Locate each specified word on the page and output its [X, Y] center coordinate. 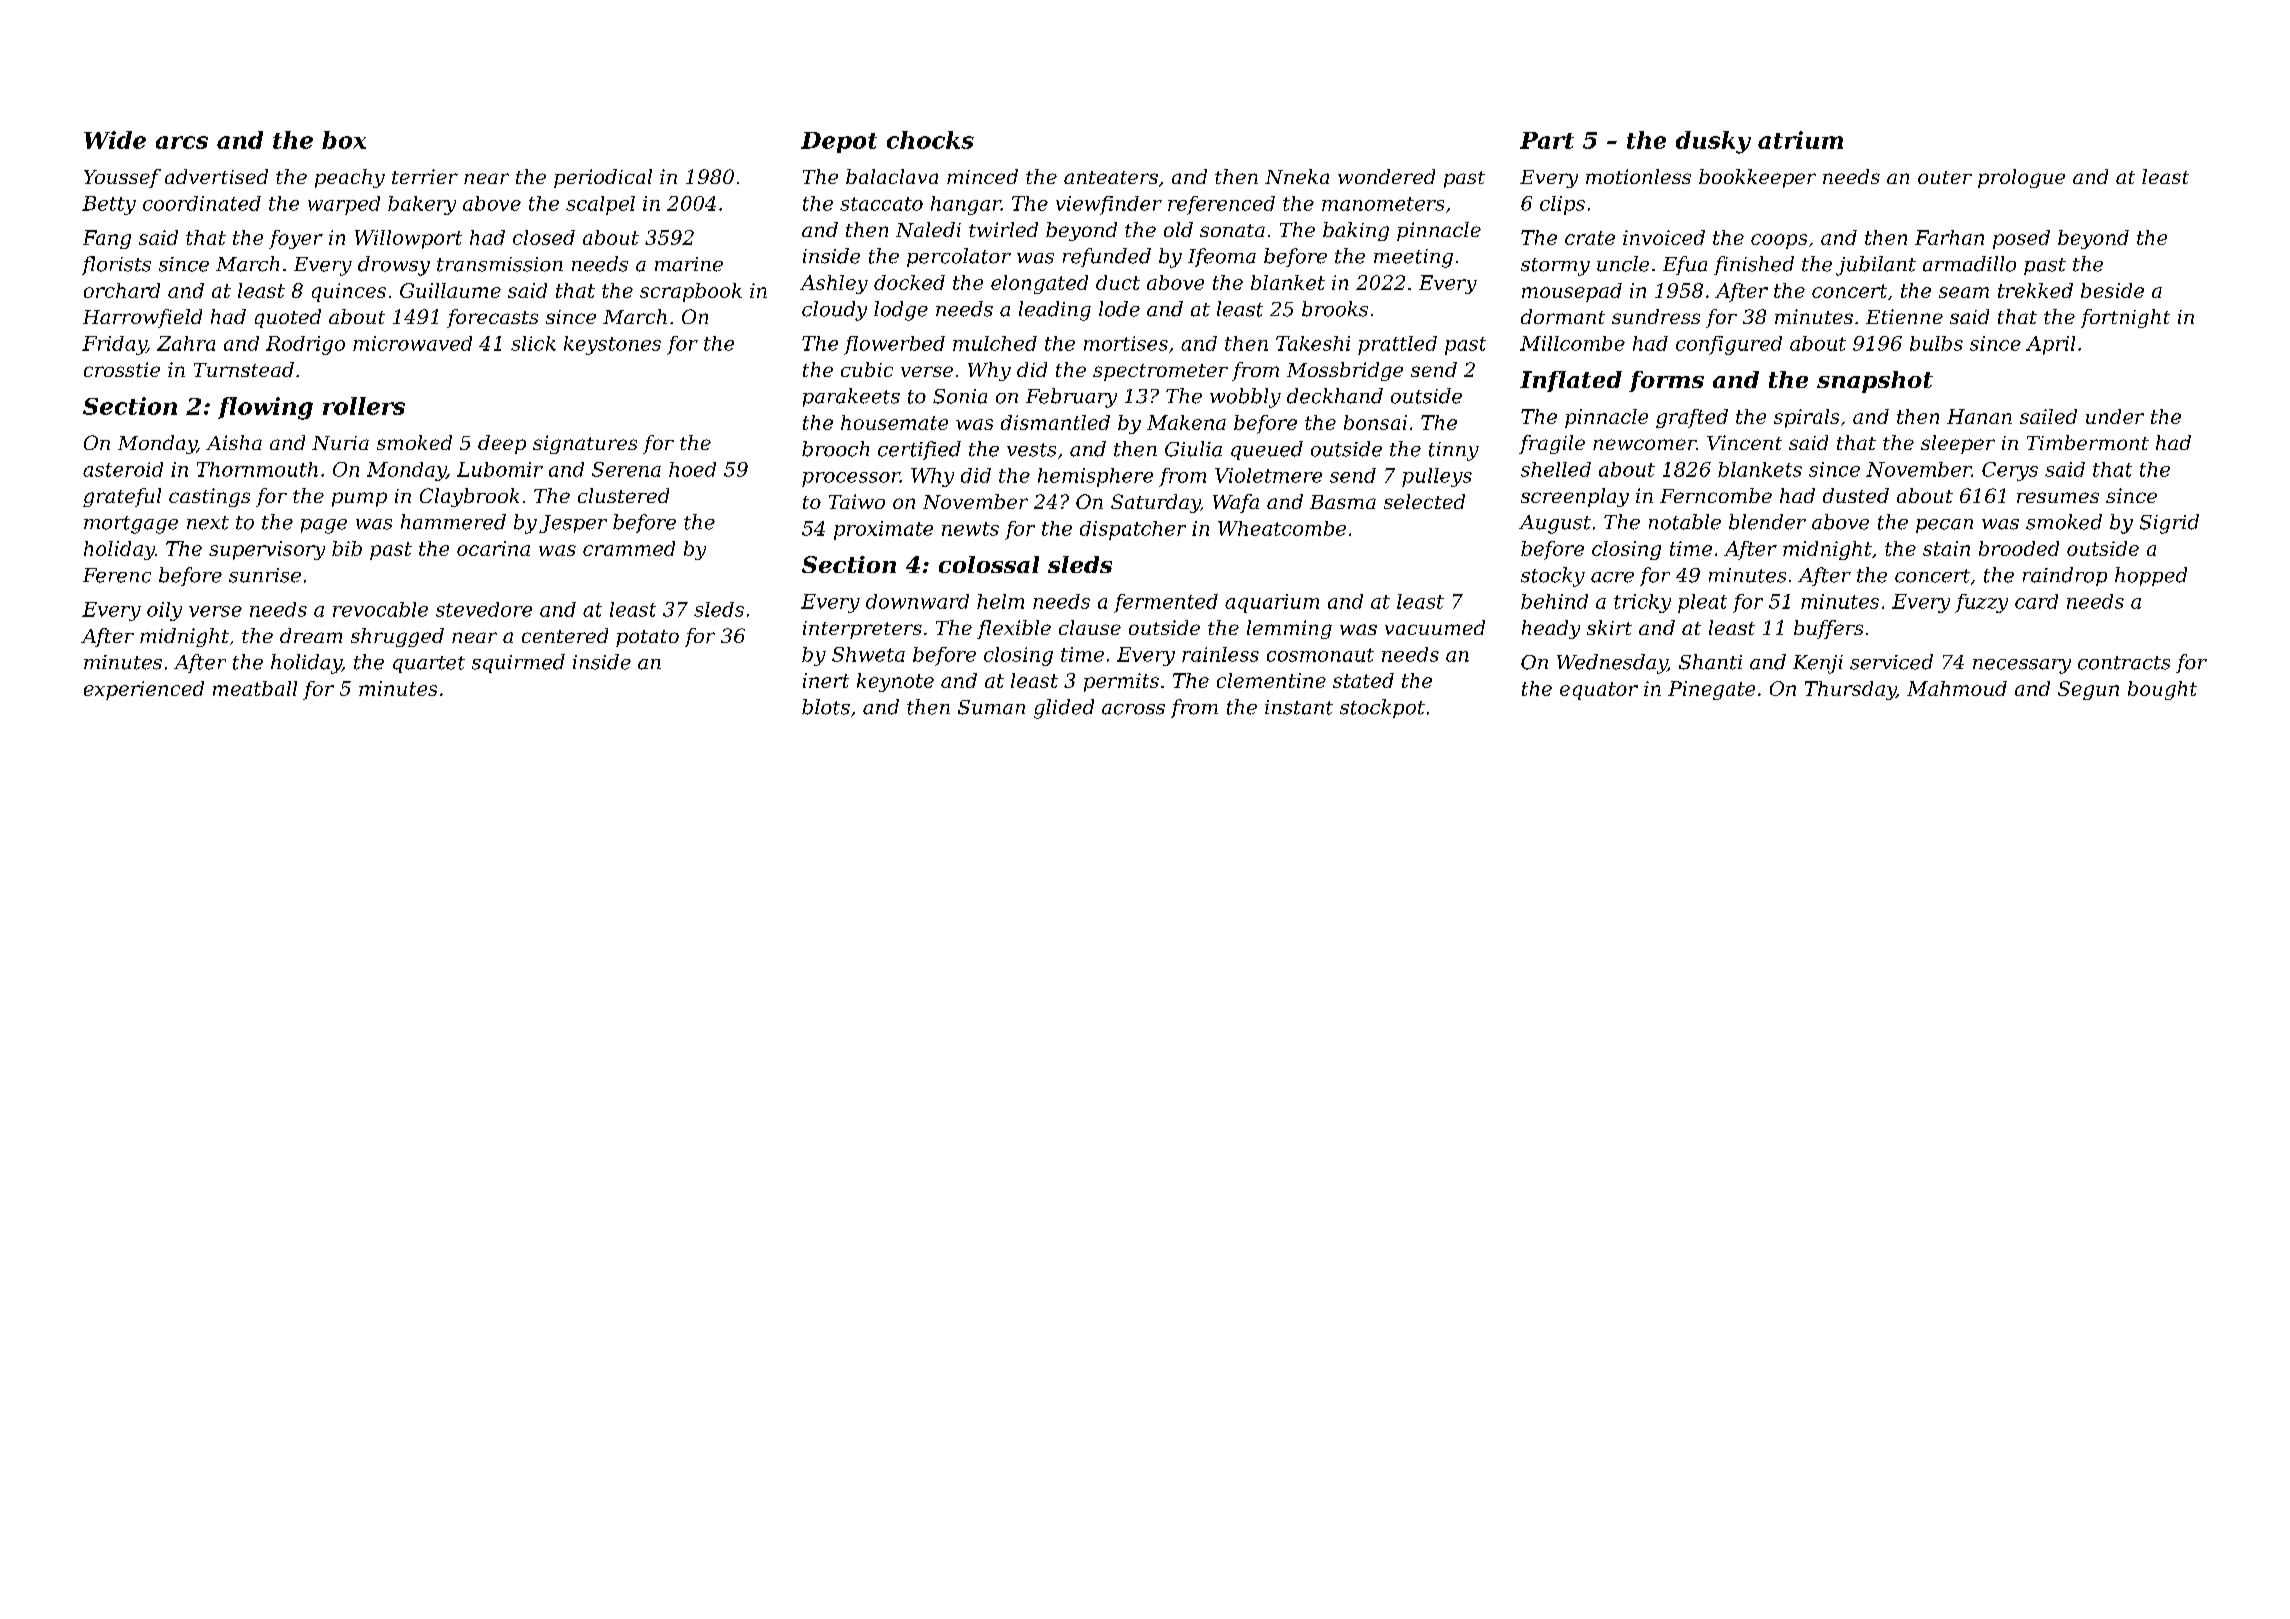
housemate [894, 422]
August [1555, 524]
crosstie [122, 369]
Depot [839, 142]
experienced [144, 690]
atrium [1800, 140]
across [1133, 709]
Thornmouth [257, 469]
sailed [2048, 416]
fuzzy [1981, 603]
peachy [350, 178]
